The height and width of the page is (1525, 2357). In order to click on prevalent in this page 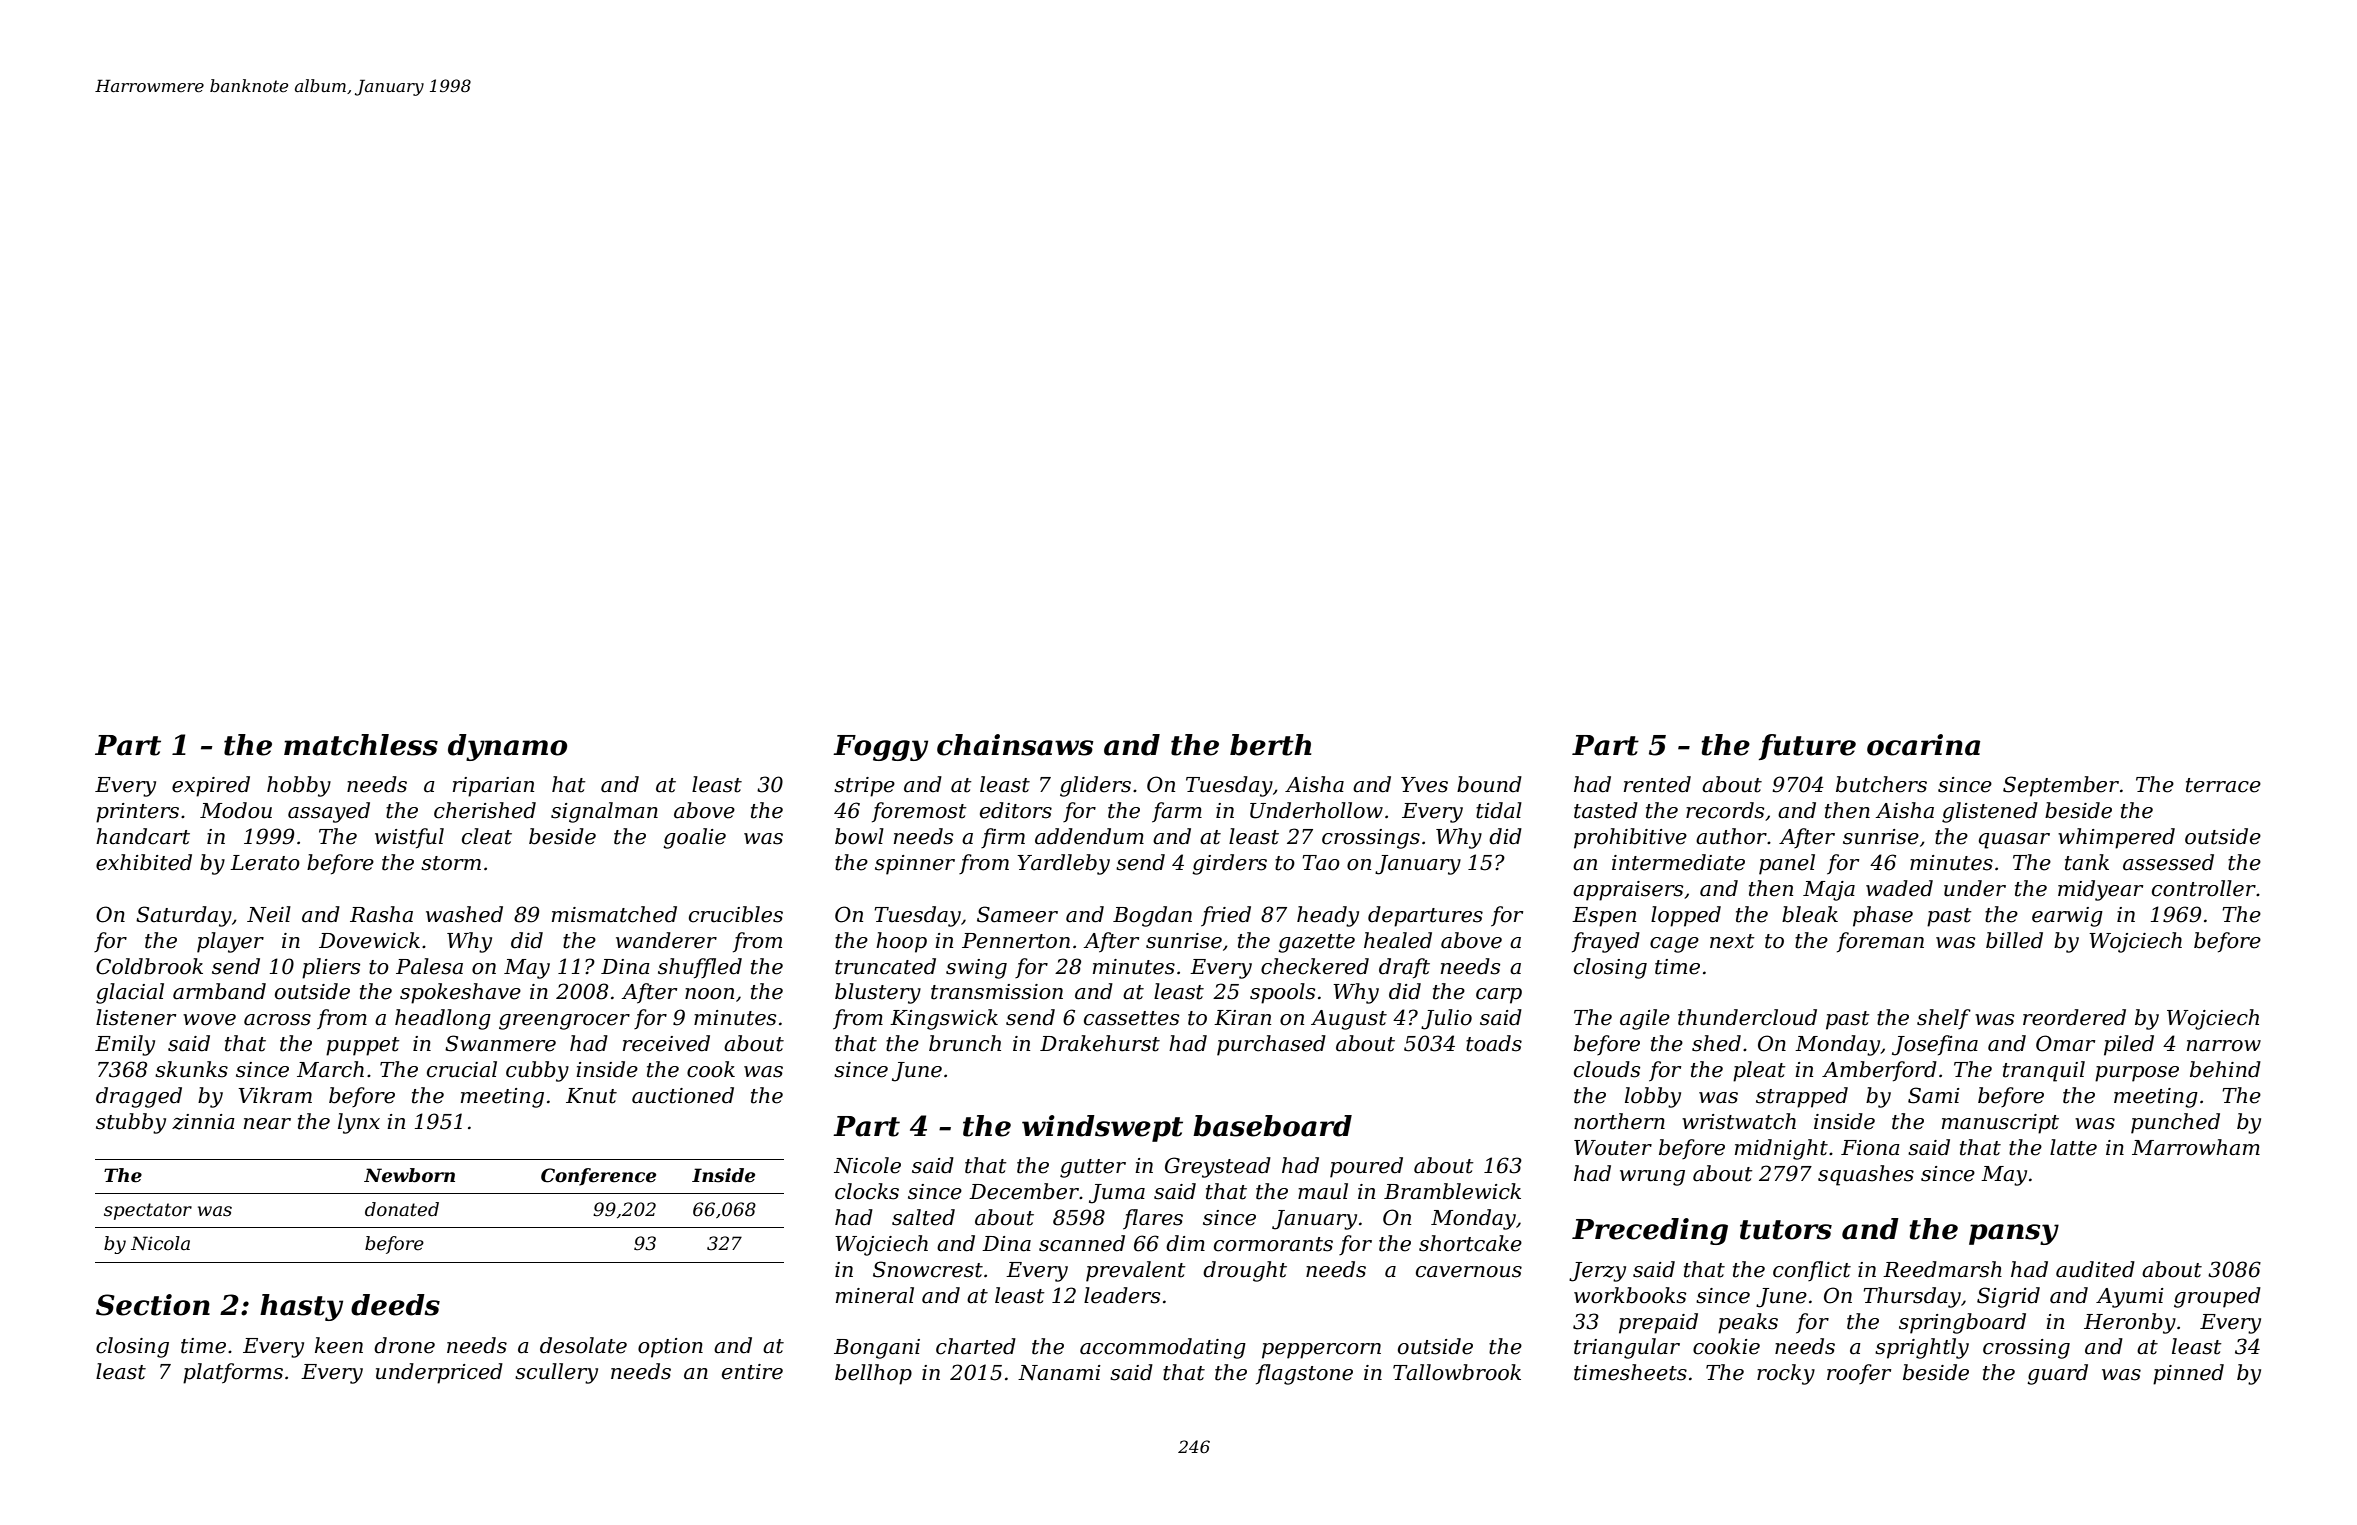, I will do `click(1136, 1271)`.
